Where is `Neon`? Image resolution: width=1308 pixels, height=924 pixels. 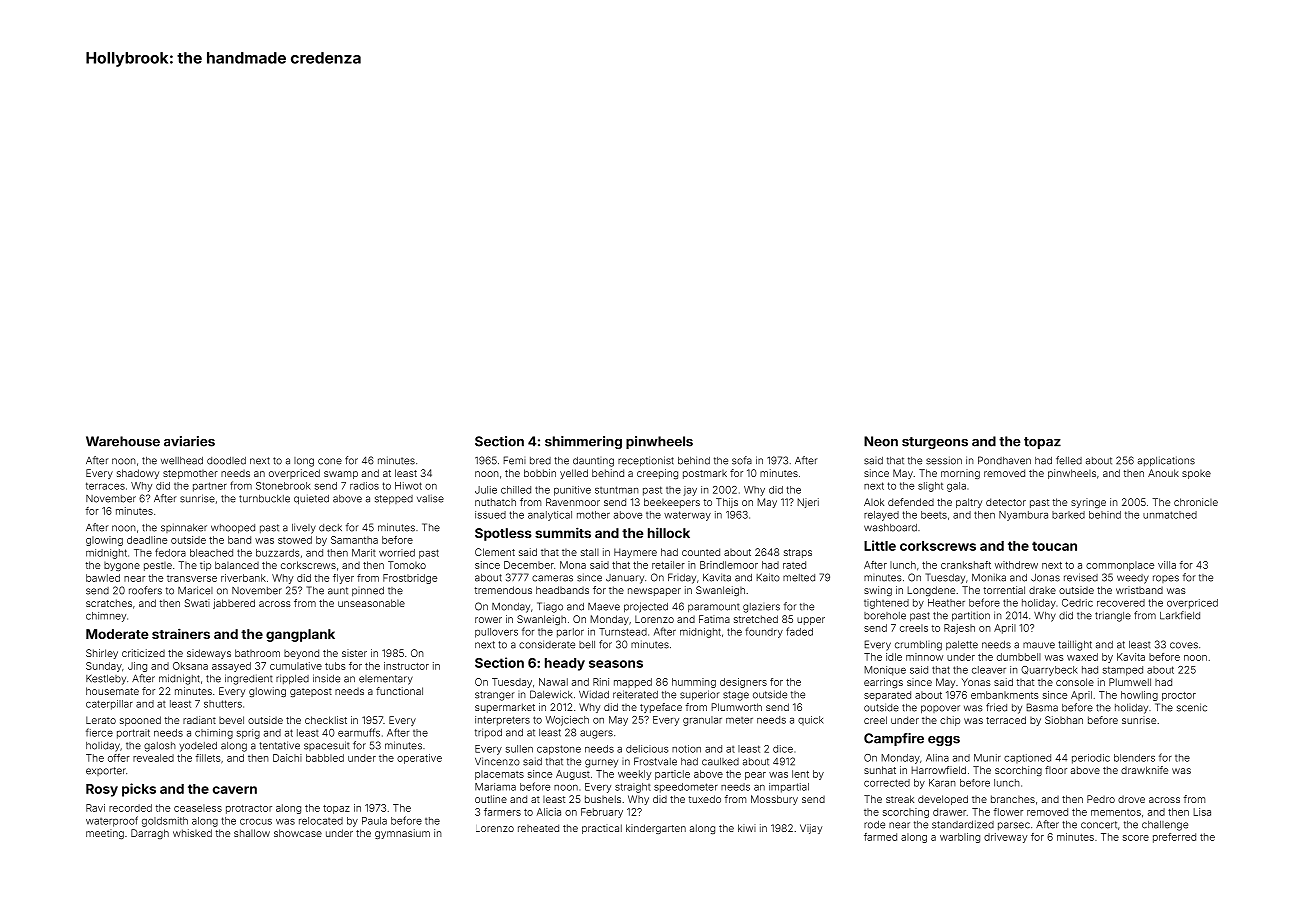 Neon is located at coordinates (881, 441).
